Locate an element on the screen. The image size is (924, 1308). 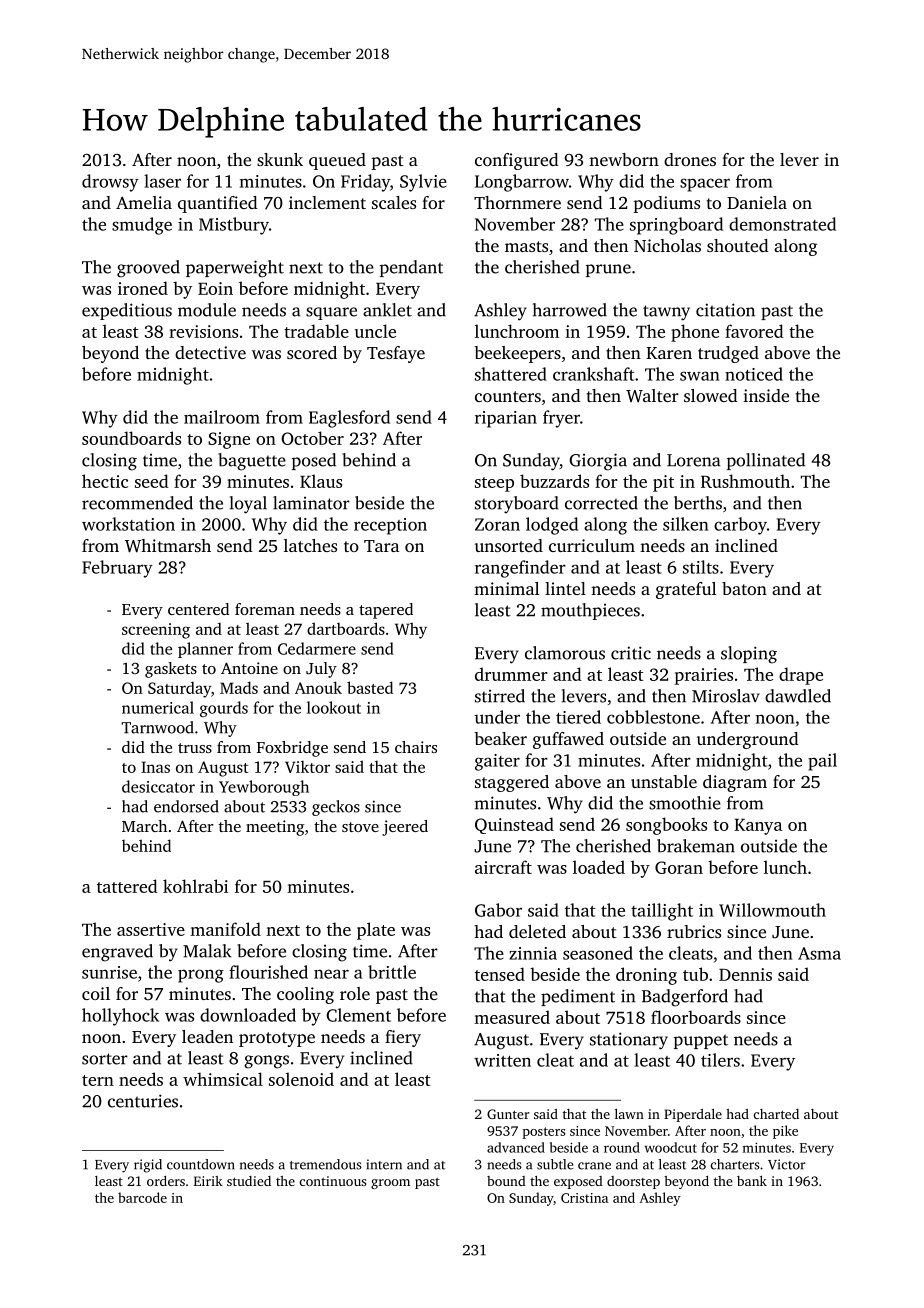
Eirik is located at coordinates (208, 1181).
